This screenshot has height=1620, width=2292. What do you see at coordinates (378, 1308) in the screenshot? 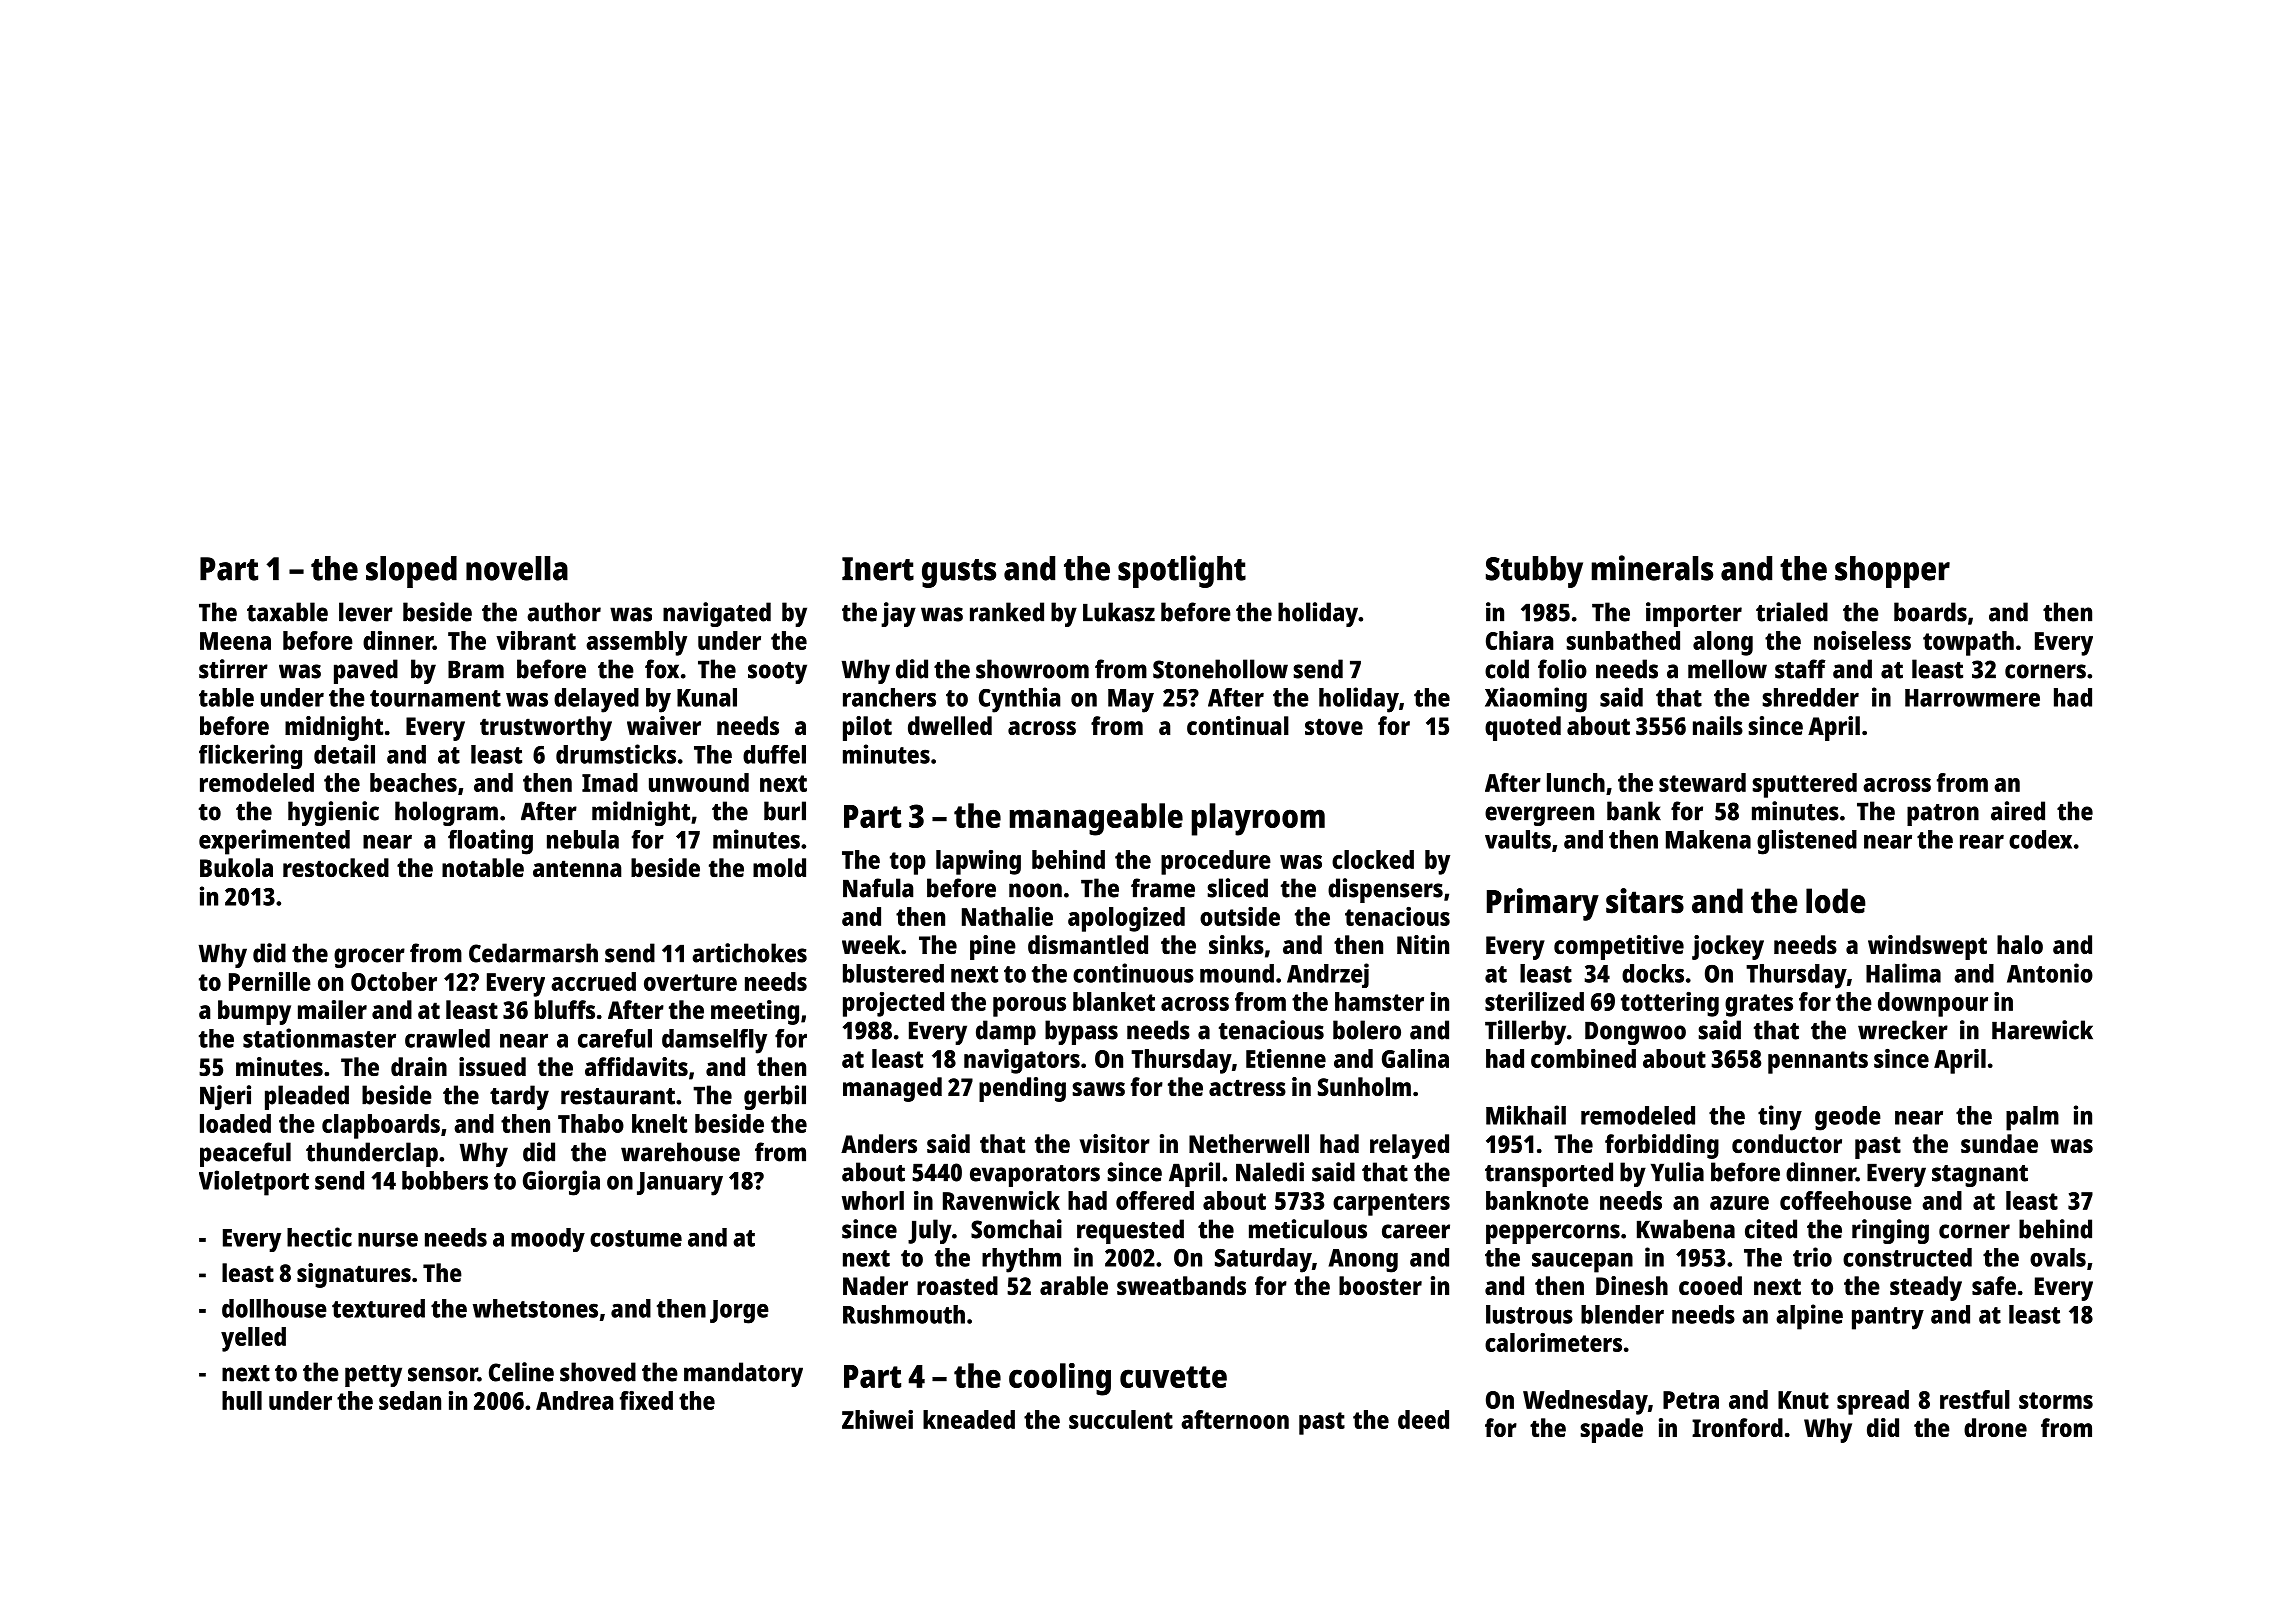
I see `textured` at bounding box center [378, 1308].
